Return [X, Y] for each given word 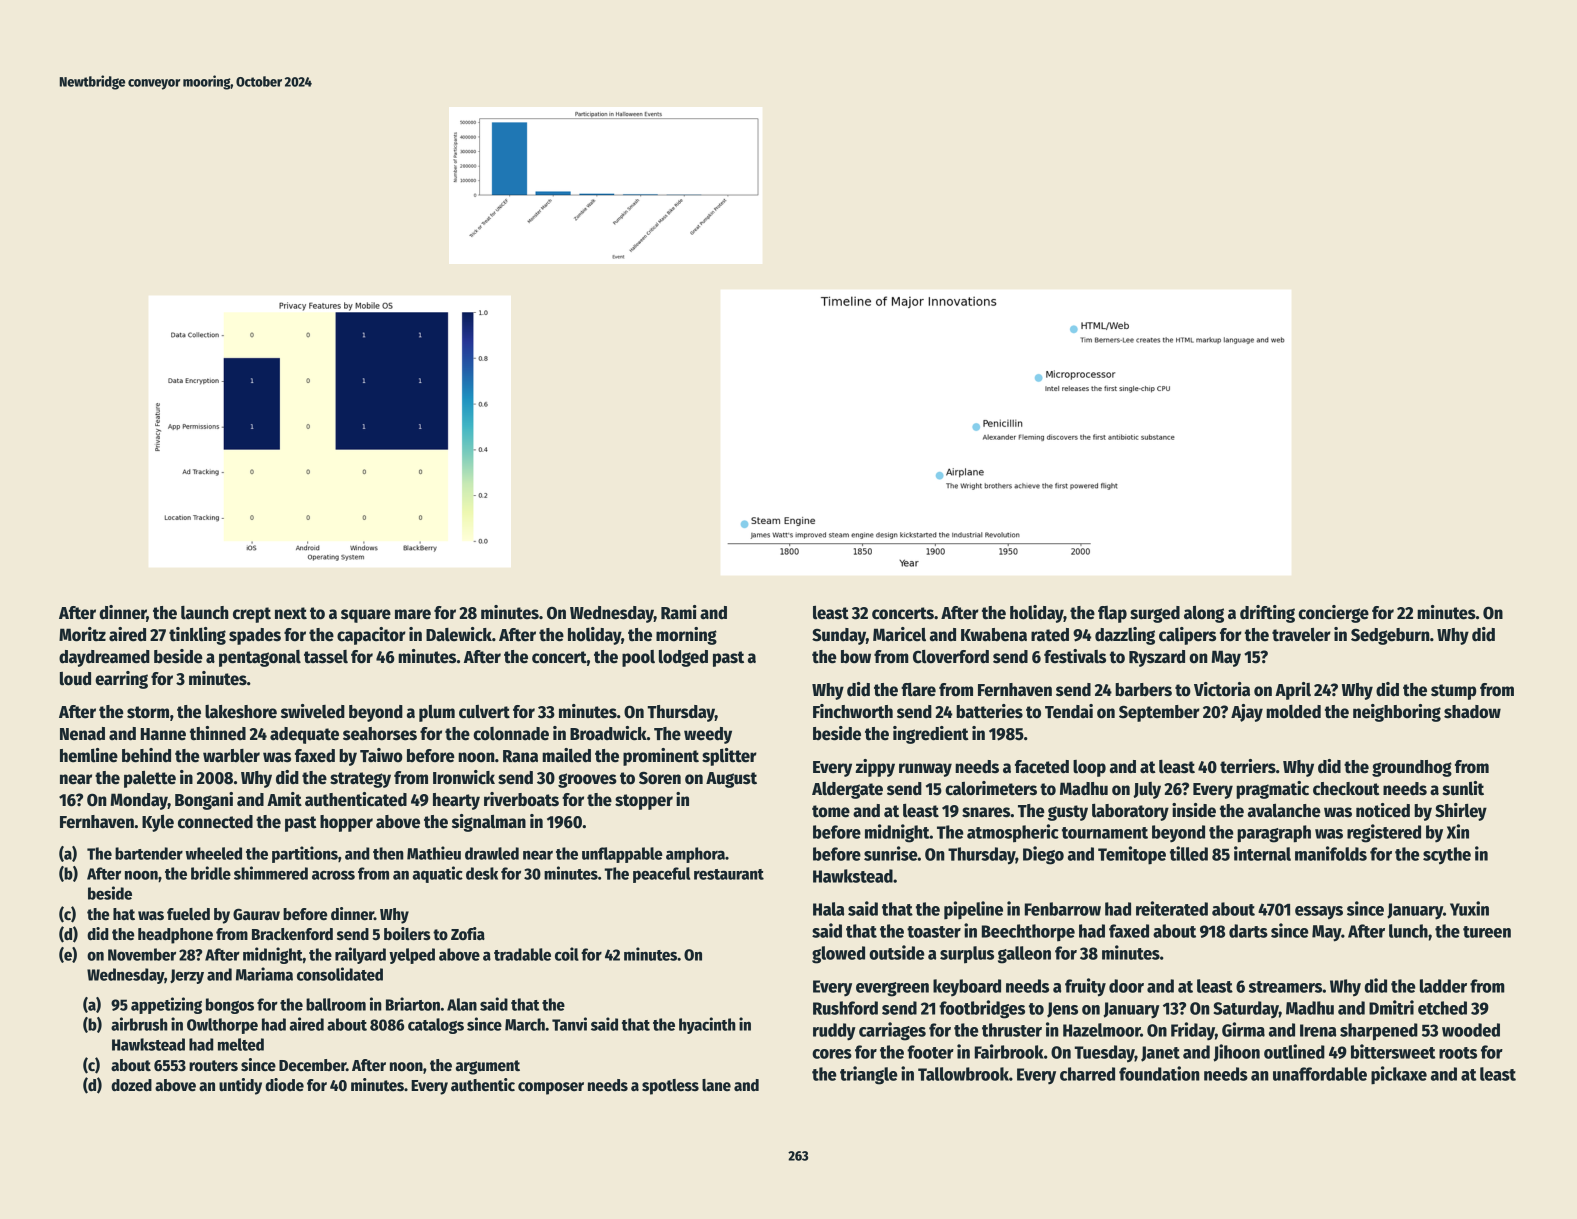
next [291, 613]
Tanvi [569, 1024]
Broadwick [608, 733]
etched [1442, 1008]
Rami [679, 612]
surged [1155, 614]
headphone [175, 936]
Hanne [163, 734]
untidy [240, 1086]
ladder [1443, 986]
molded [1293, 712]
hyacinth [707, 1025]
